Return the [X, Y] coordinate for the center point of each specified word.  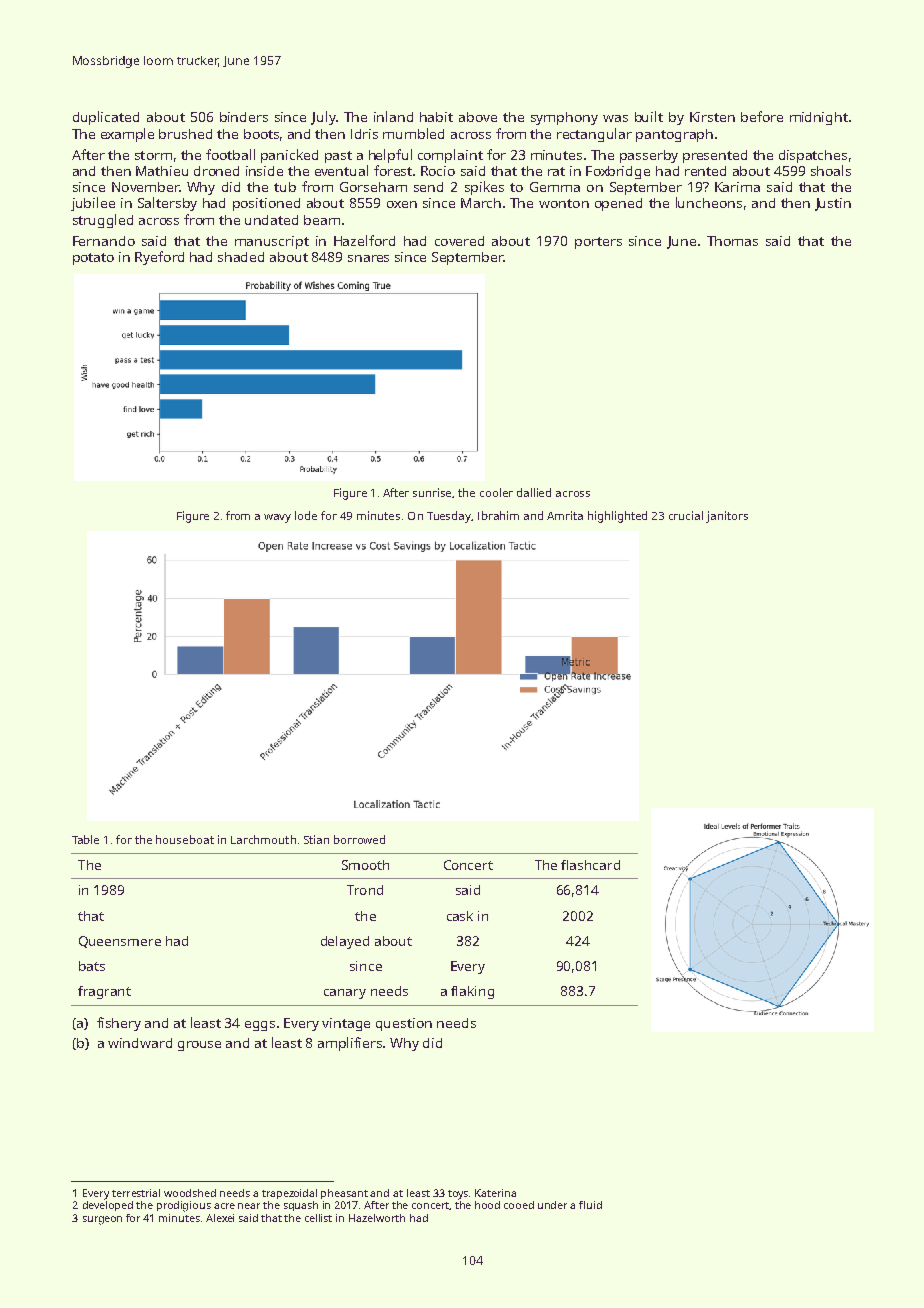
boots [261, 134]
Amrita [565, 515]
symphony [564, 118]
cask [460, 916]
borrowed [359, 839]
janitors [727, 517]
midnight [819, 118]
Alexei [220, 1218]
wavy [277, 518]
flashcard [590, 865]
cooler [496, 492]
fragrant [104, 992]
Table [85, 839]
